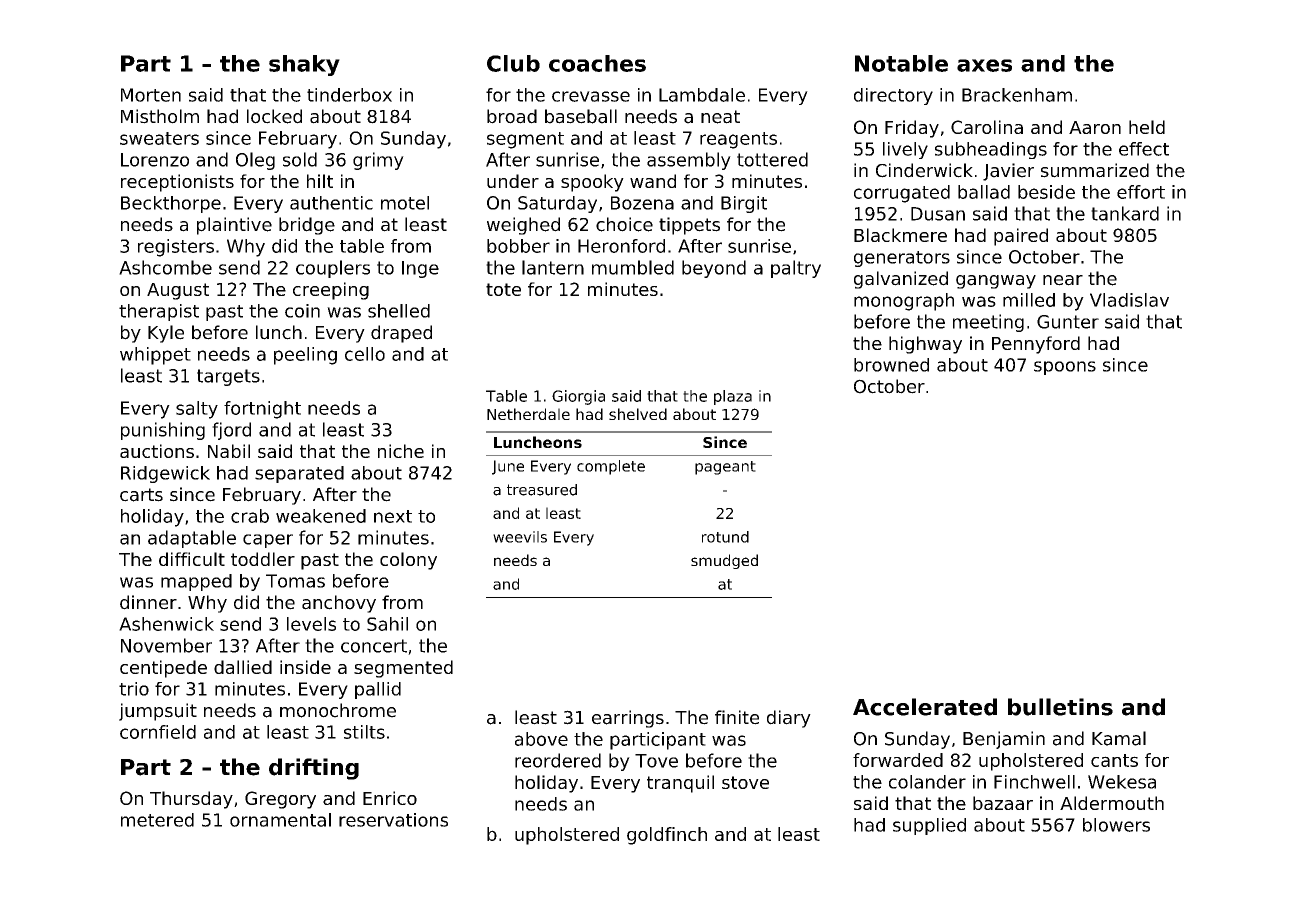  Describe the element at coordinates (597, 63) in the page. I see `coaches` at that location.
